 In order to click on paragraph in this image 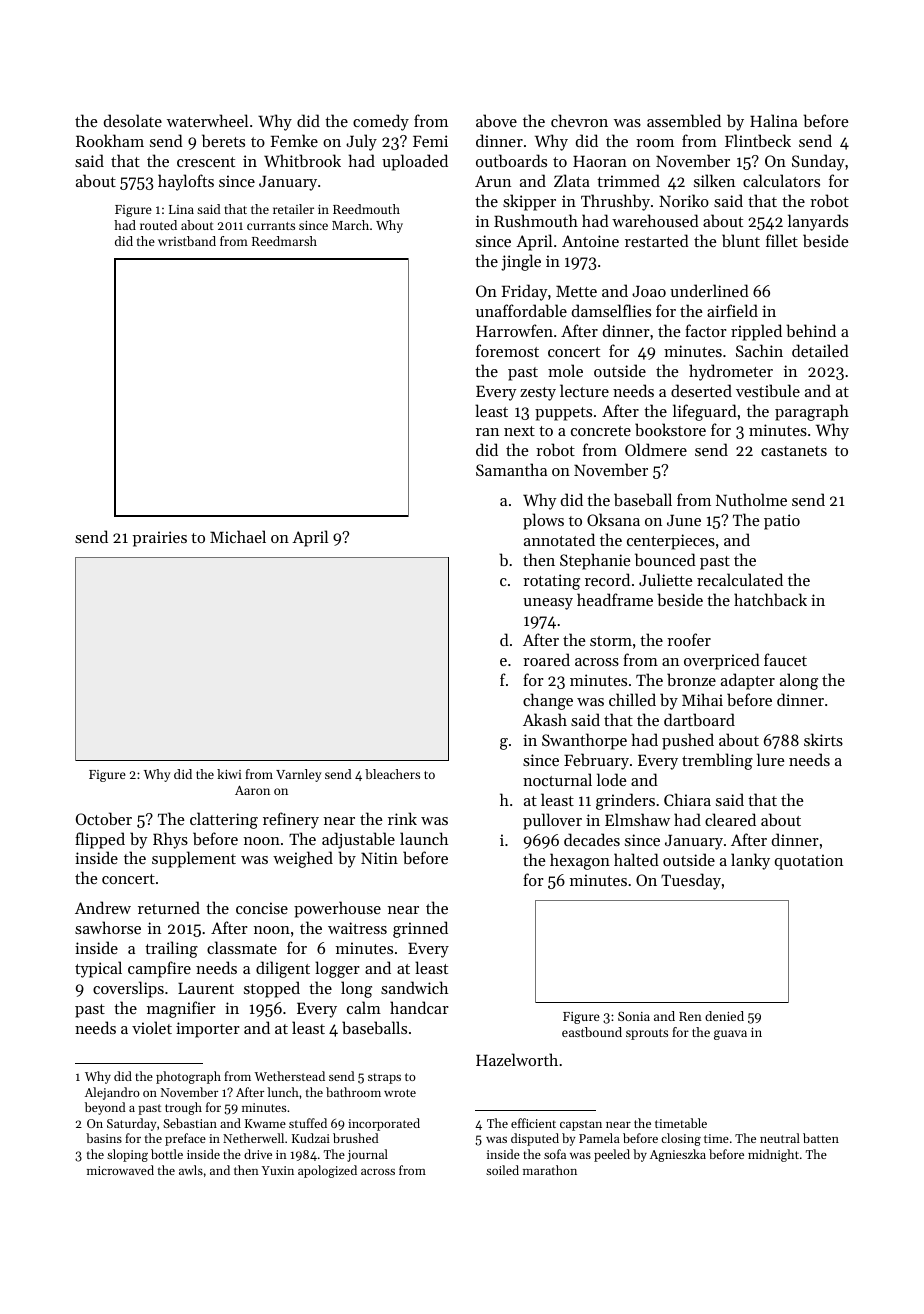, I will do `click(812, 412)`.
